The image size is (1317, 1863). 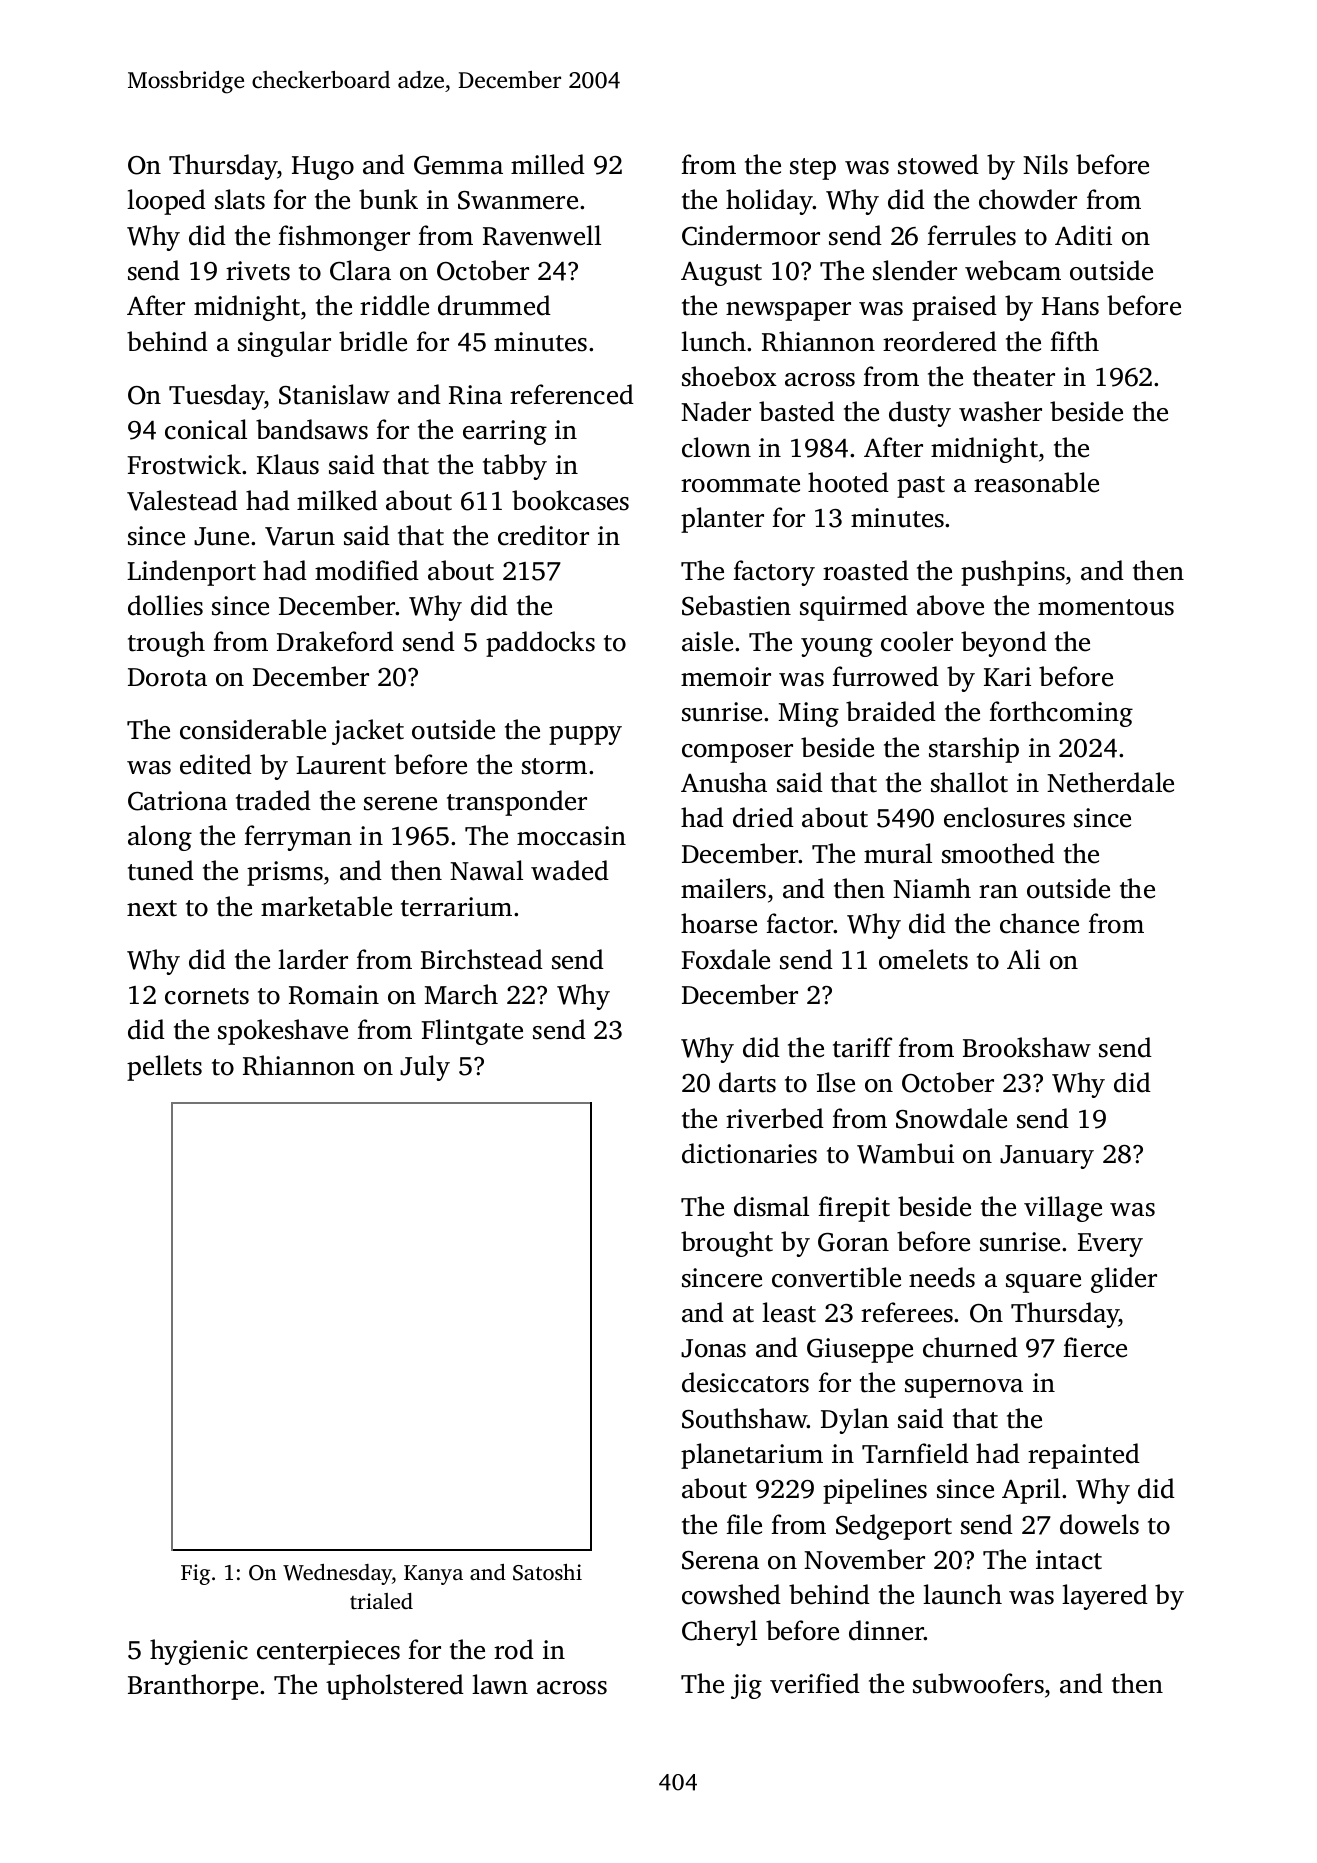 What do you see at coordinates (505, 432) in the screenshot?
I see `earring` at bounding box center [505, 432].
